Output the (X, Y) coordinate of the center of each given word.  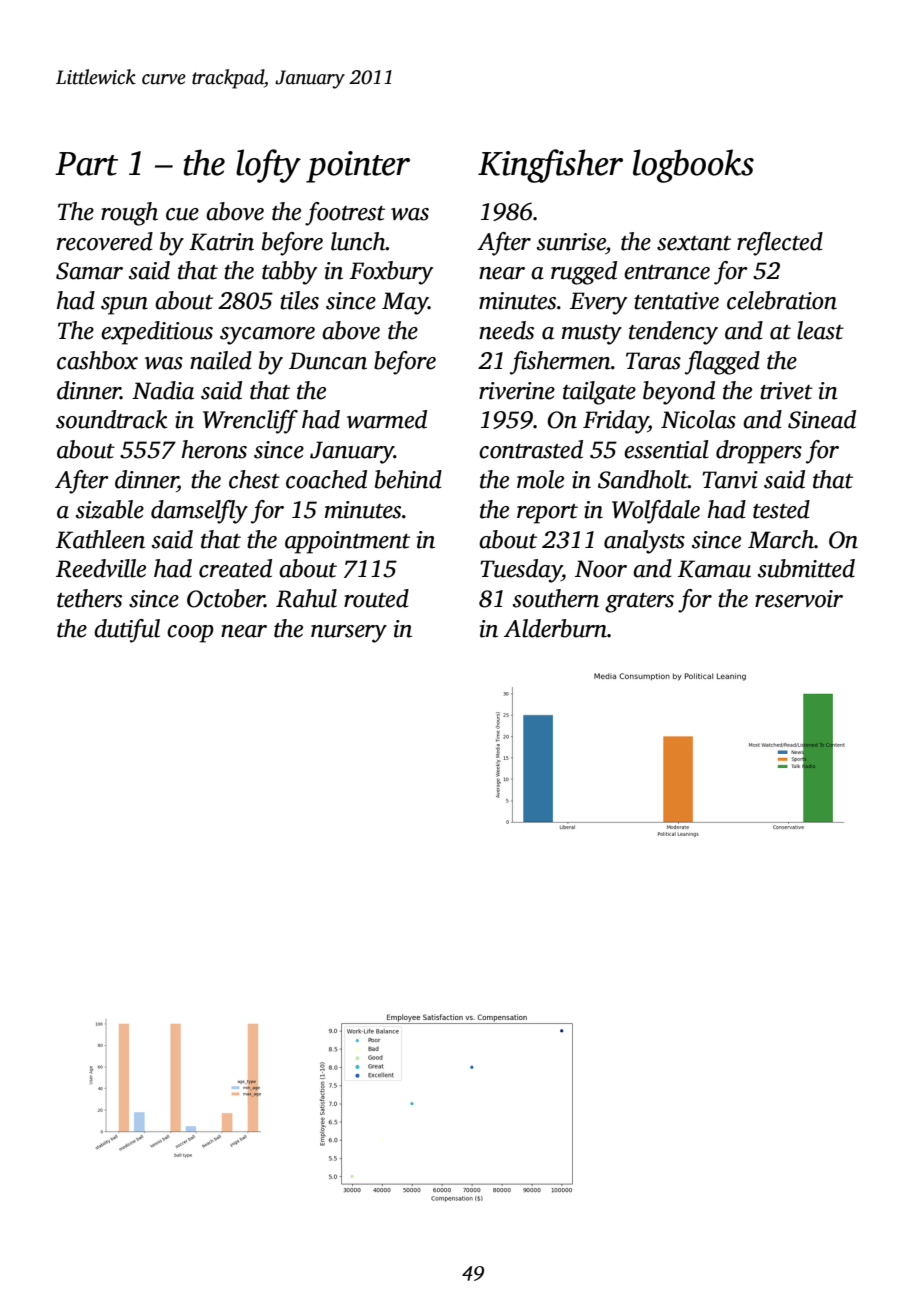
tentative (676, 301)
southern (556, 598)
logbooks (693, 166)
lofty (268, 166)
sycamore (267, 336)
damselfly (199, 512)
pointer (358, 167)
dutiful (127, 631)
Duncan (328, 361)
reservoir (799, 599)
